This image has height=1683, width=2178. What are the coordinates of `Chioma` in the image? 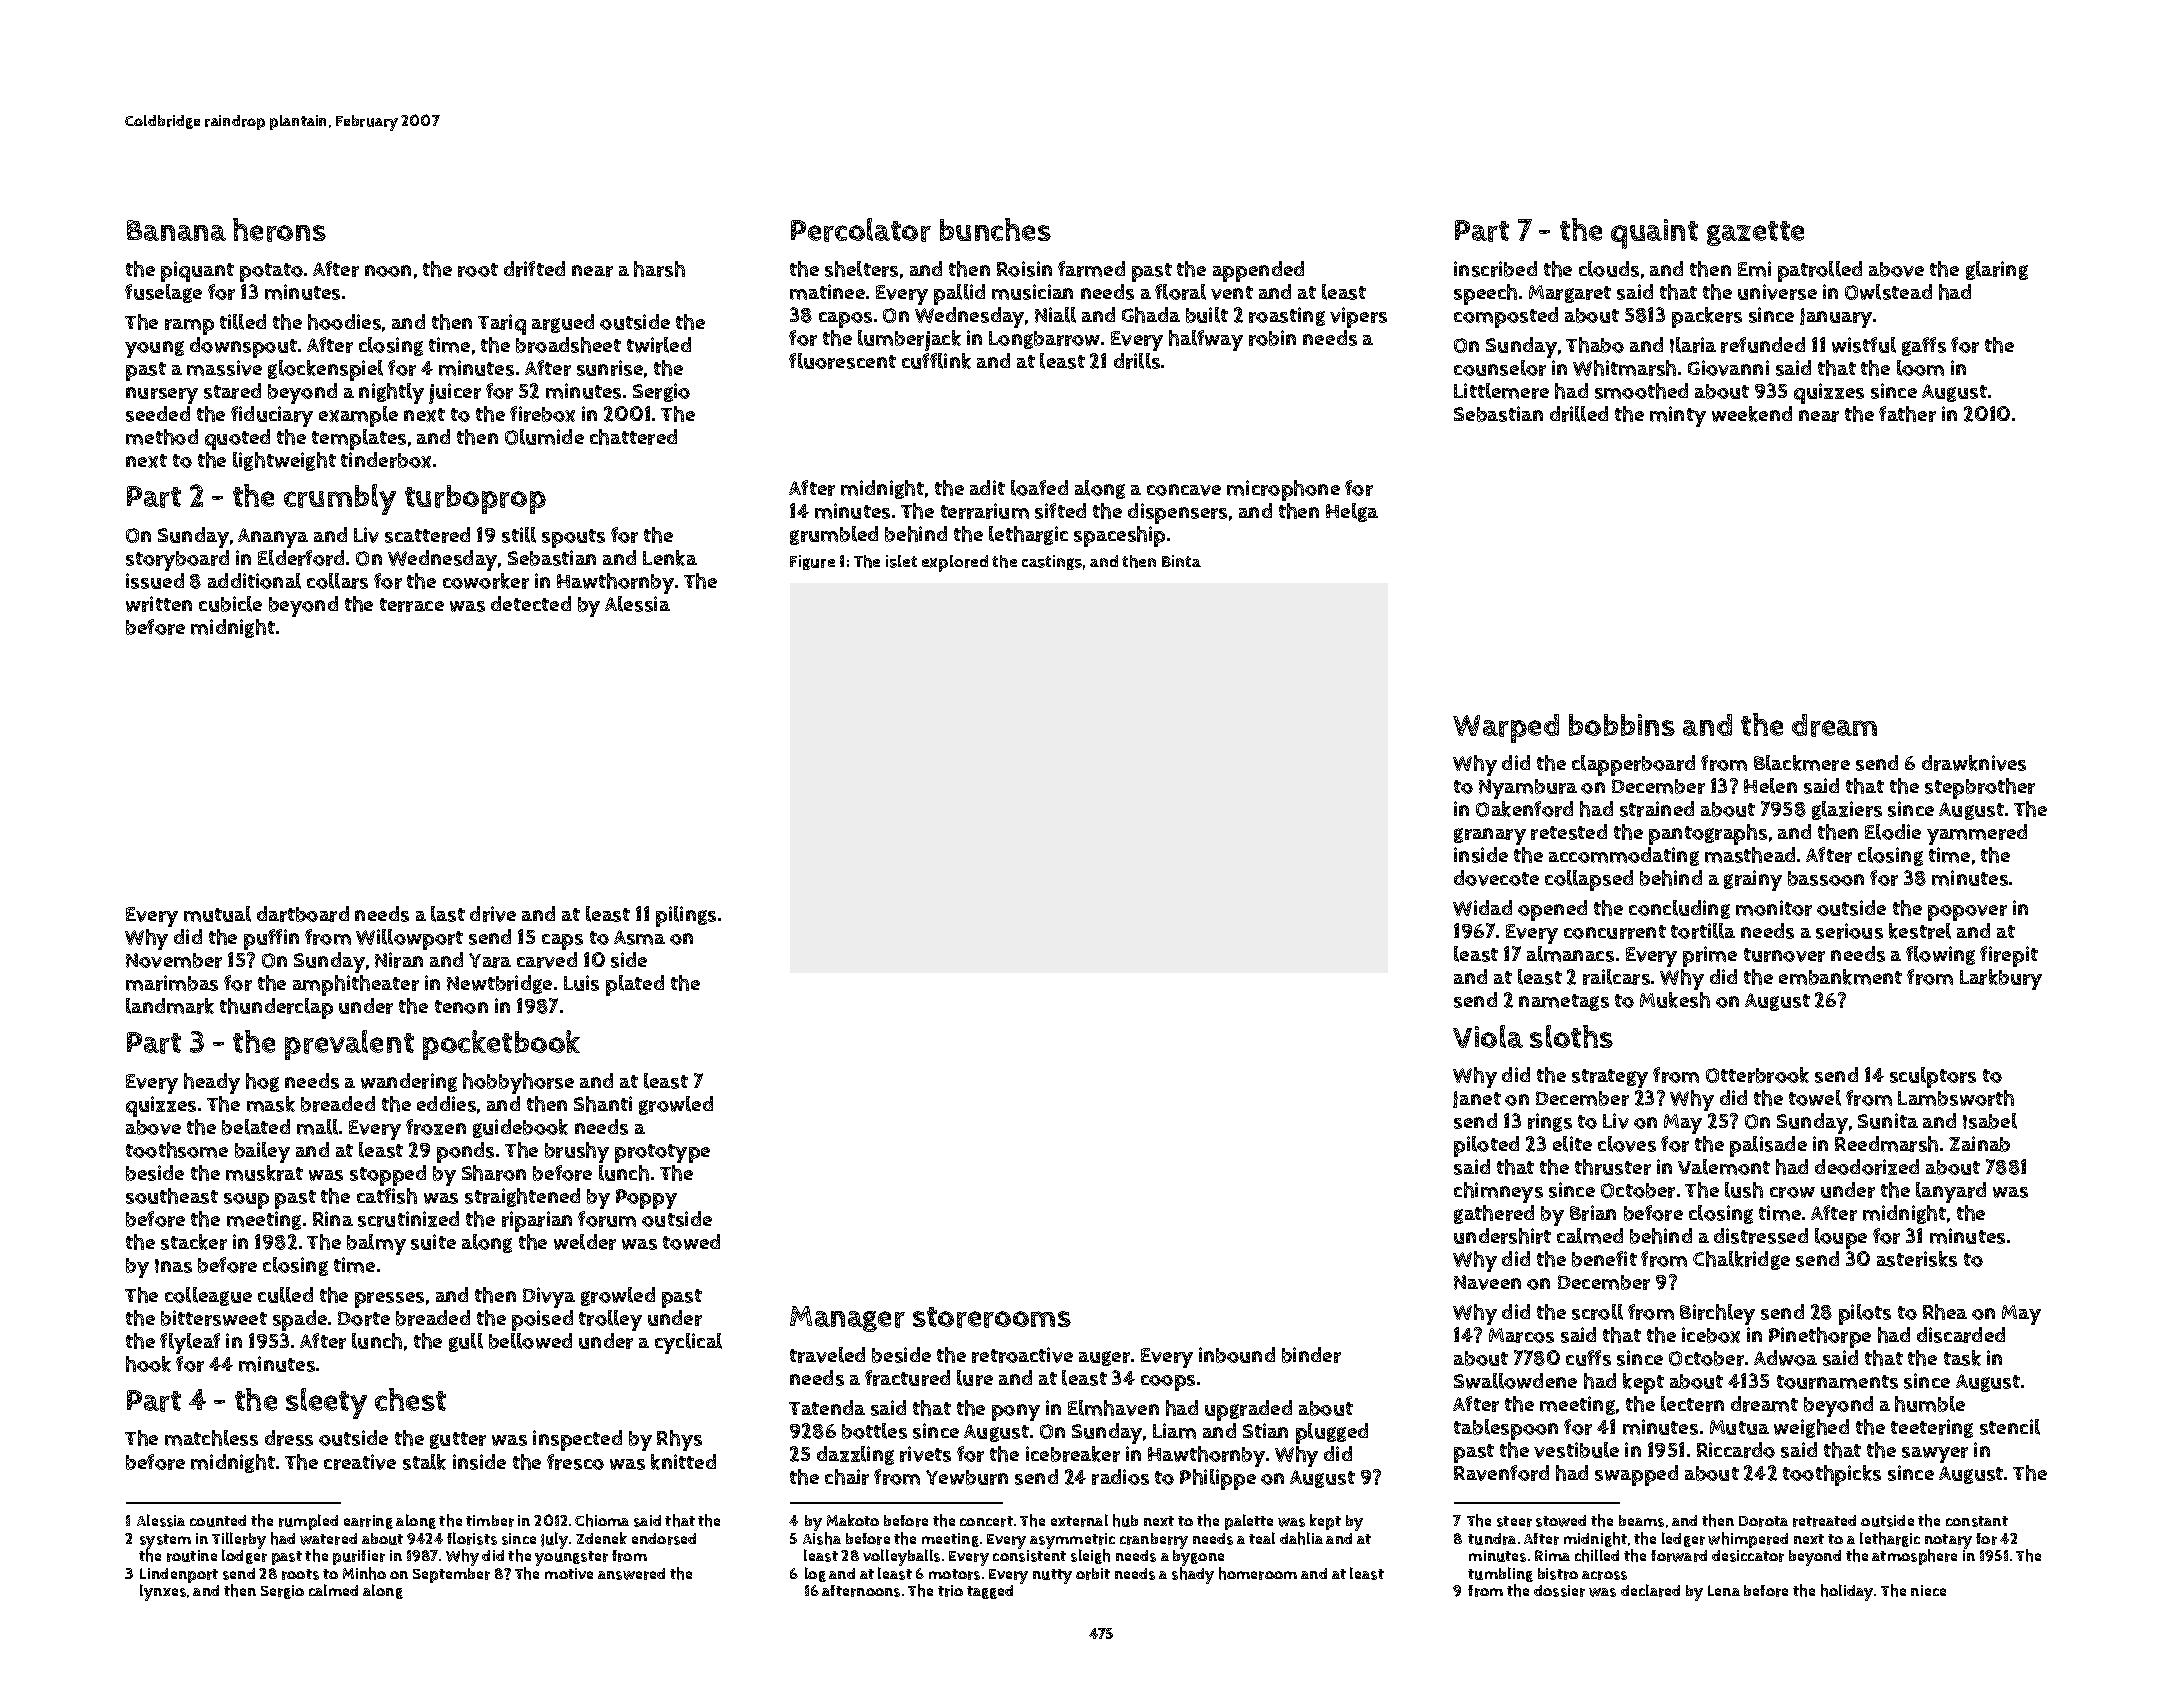 It's located at (602, 1520).
